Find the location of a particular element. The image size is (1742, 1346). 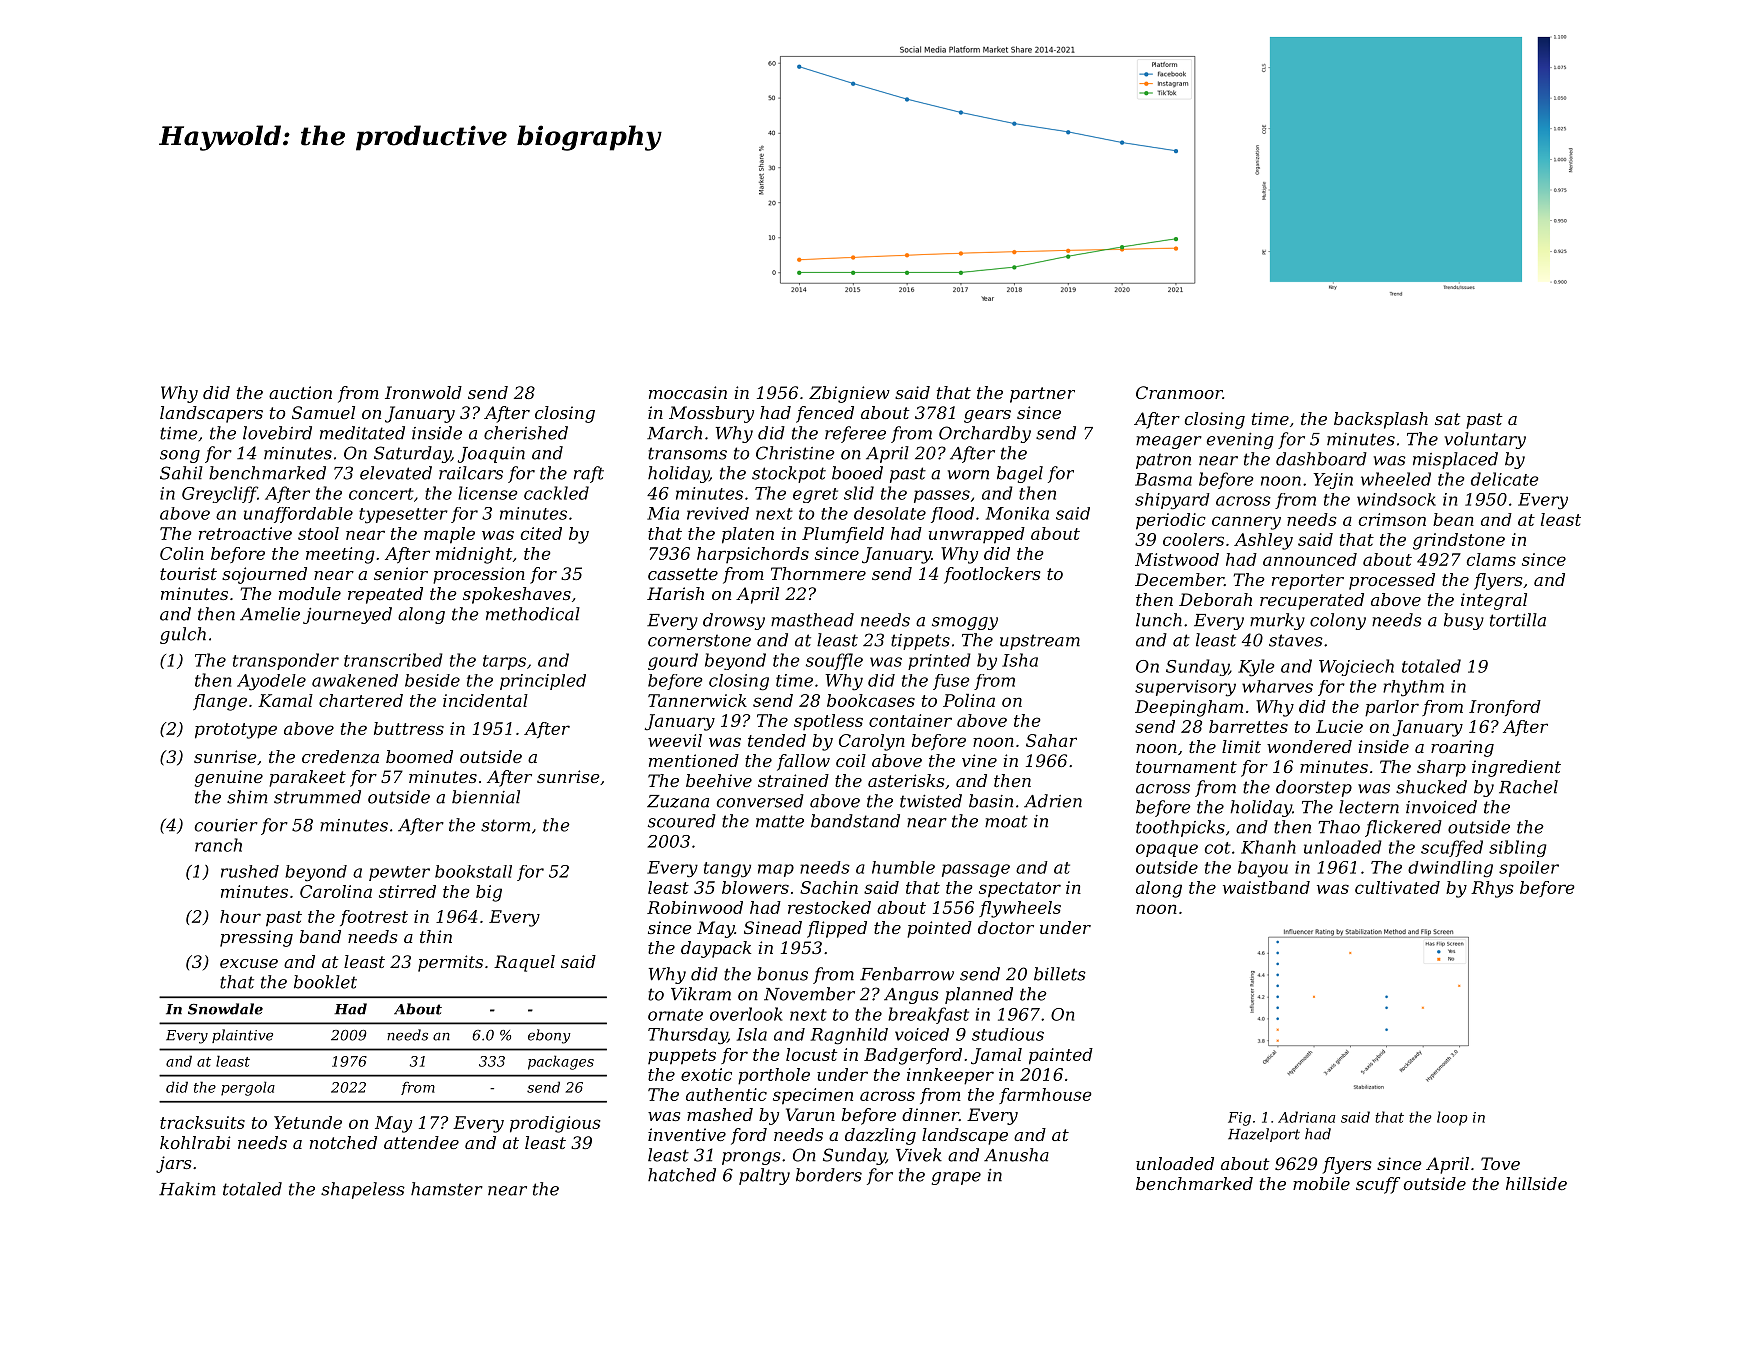

passage is located at coordinates (976, 871).
